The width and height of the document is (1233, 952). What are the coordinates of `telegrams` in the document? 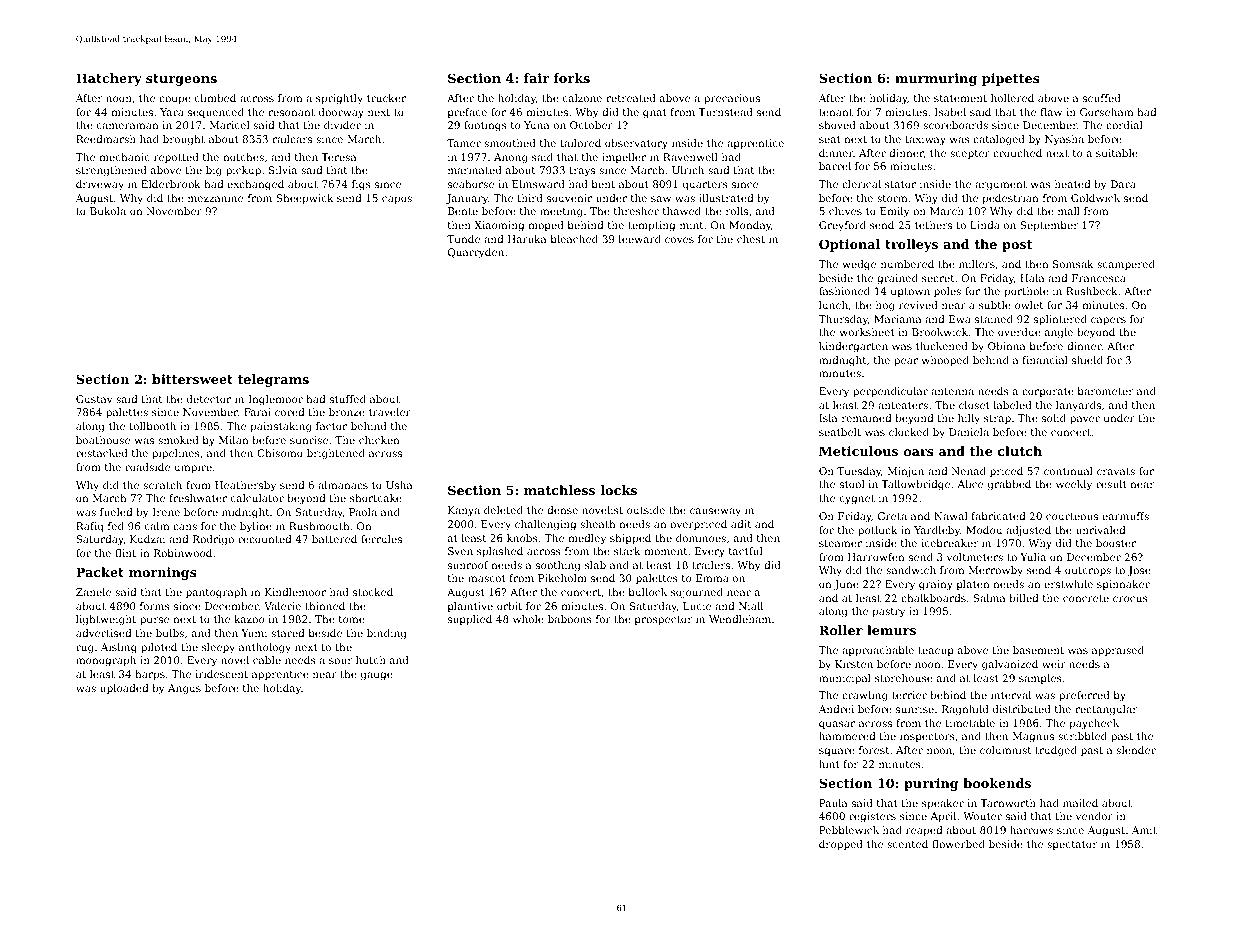 It's located at (273, 380).
